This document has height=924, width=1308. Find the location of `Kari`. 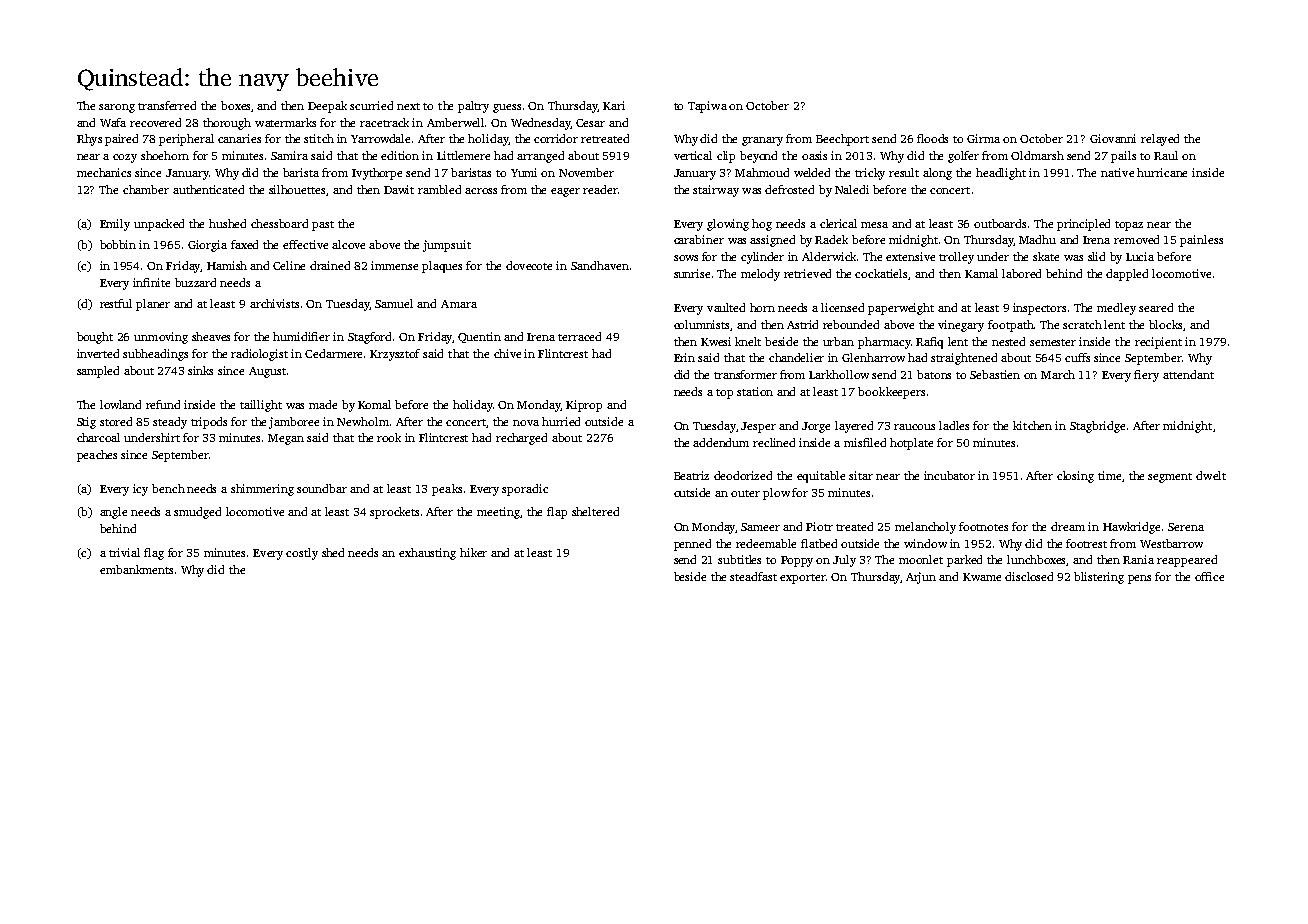

Kari is located at coordinates (614, 105).
